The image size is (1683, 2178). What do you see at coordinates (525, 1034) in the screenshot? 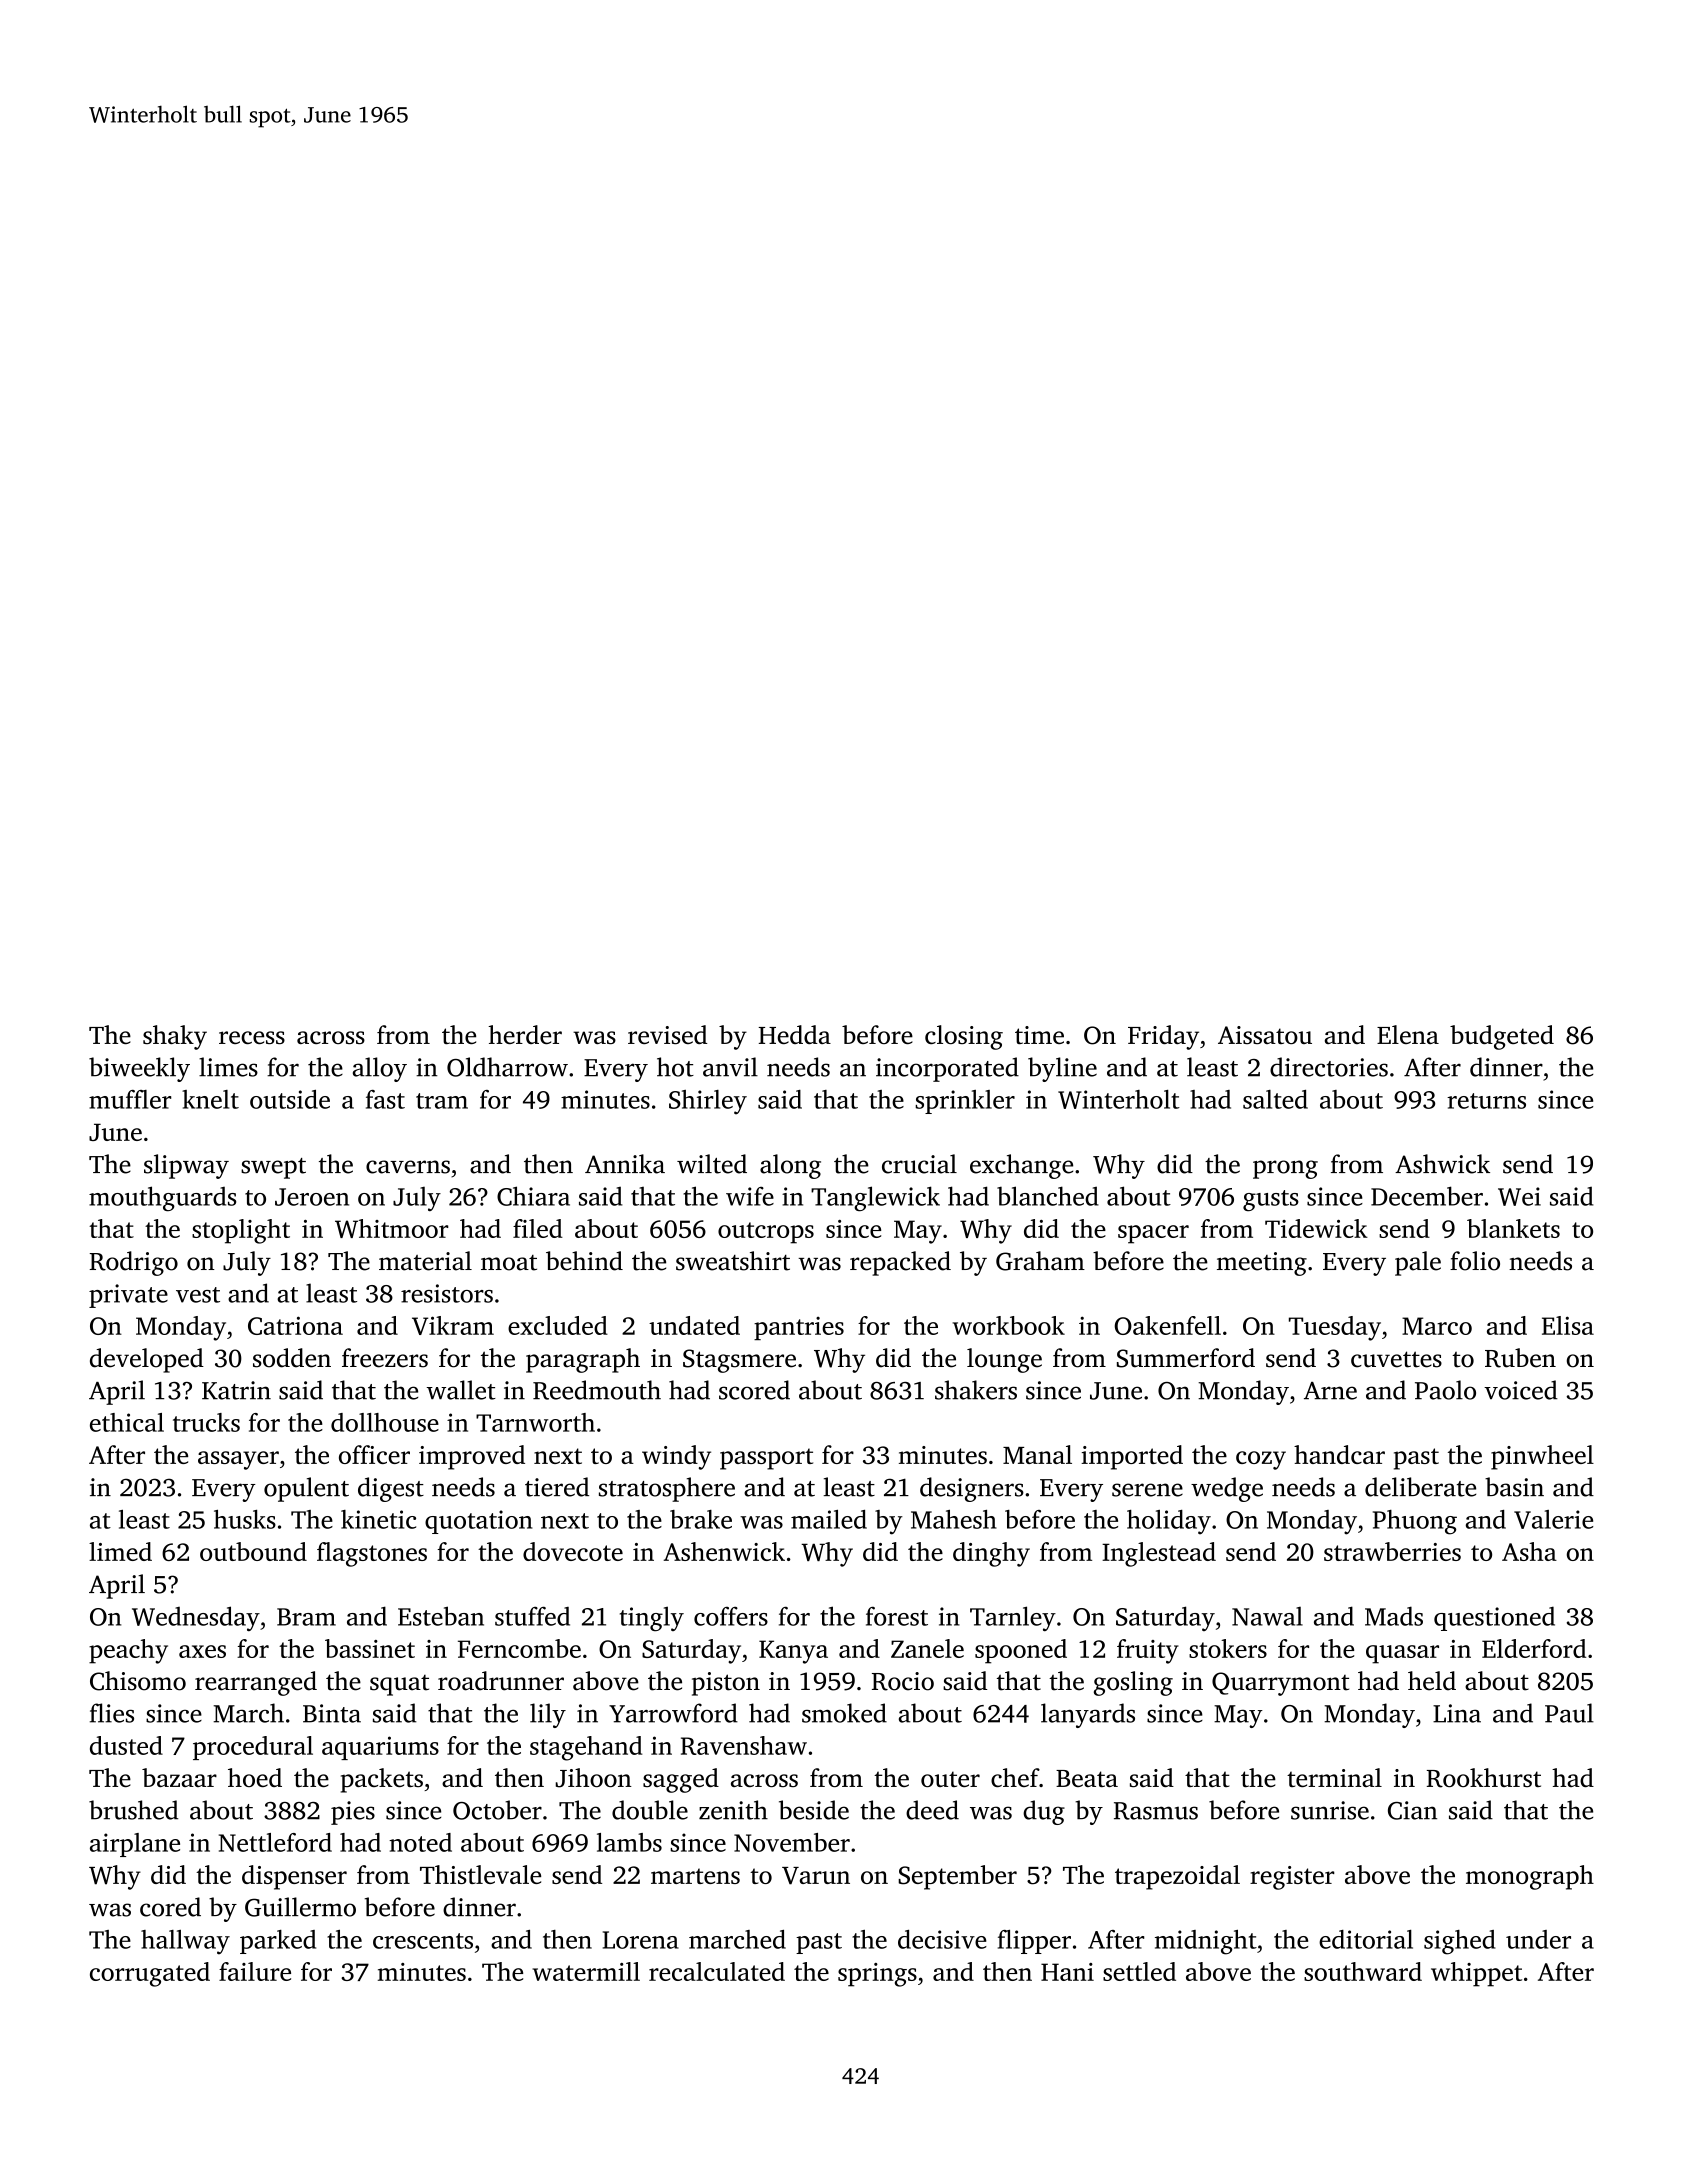
I see `herder` at bounding box center [525, 1034].
